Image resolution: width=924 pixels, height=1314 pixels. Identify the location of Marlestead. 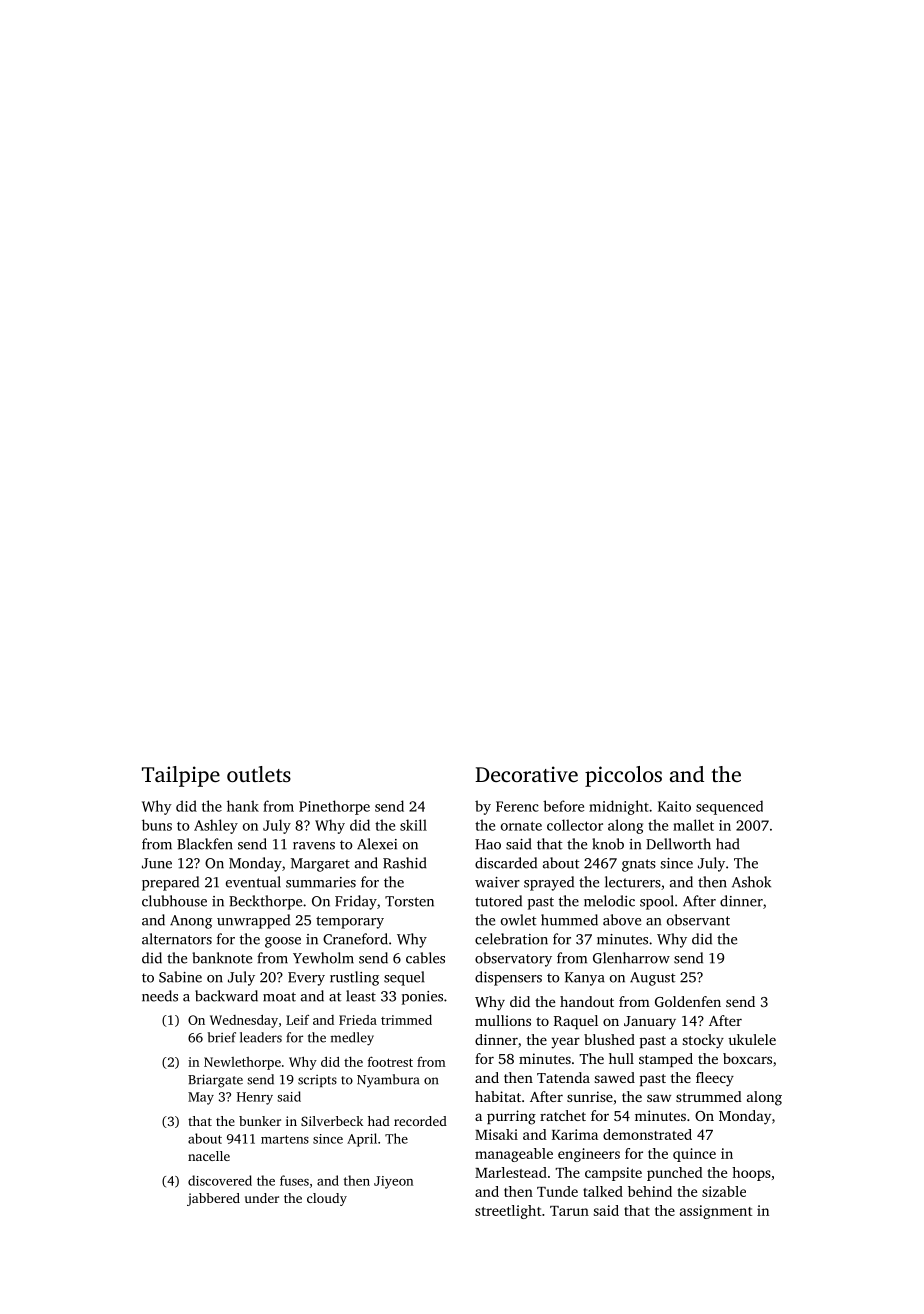
(511, 1172).
